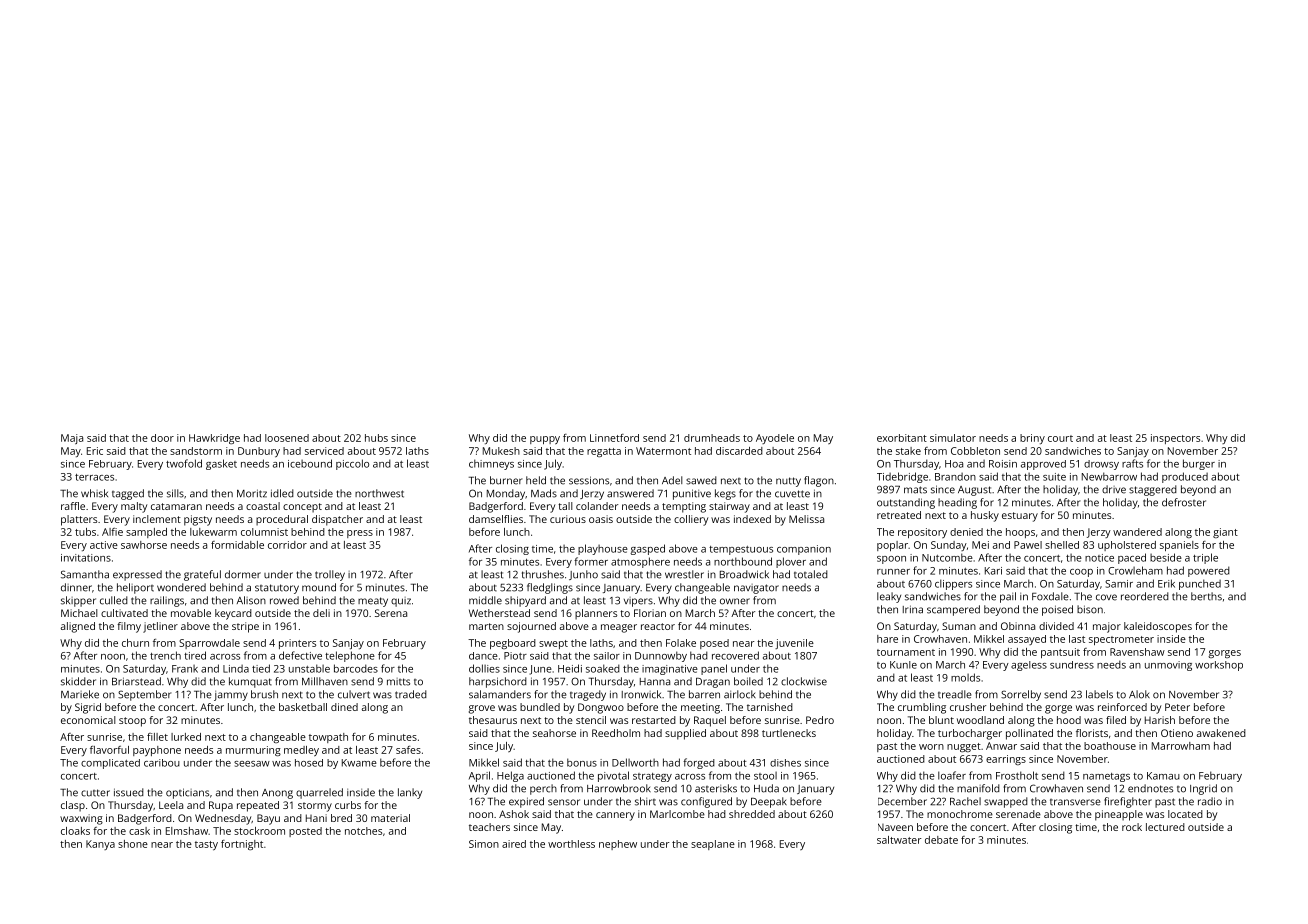  I want to click on drumheads, so click(712, 438).
